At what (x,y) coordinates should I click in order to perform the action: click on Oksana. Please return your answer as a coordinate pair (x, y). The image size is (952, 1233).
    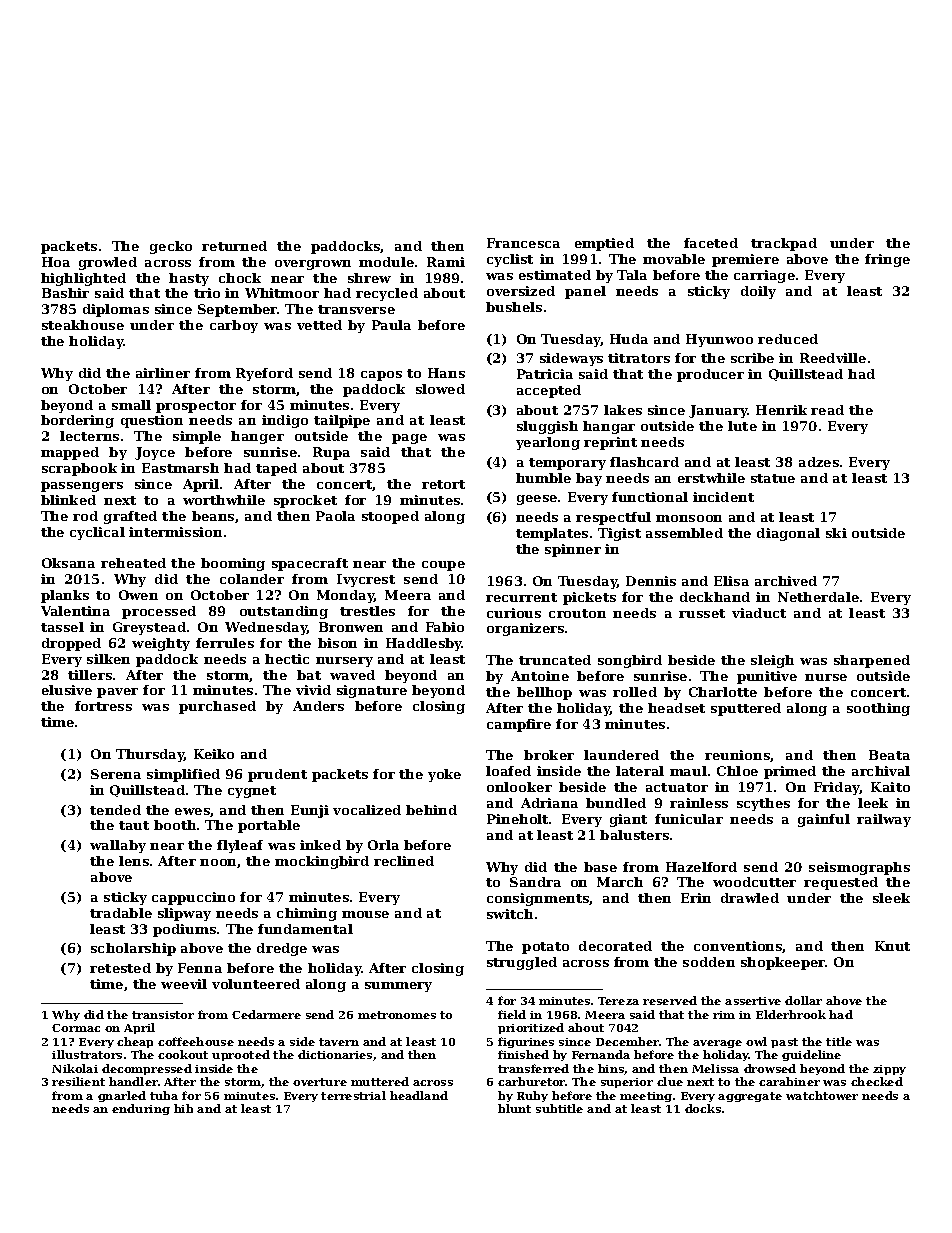
    Looking at the image, I should click on (68, 563).
